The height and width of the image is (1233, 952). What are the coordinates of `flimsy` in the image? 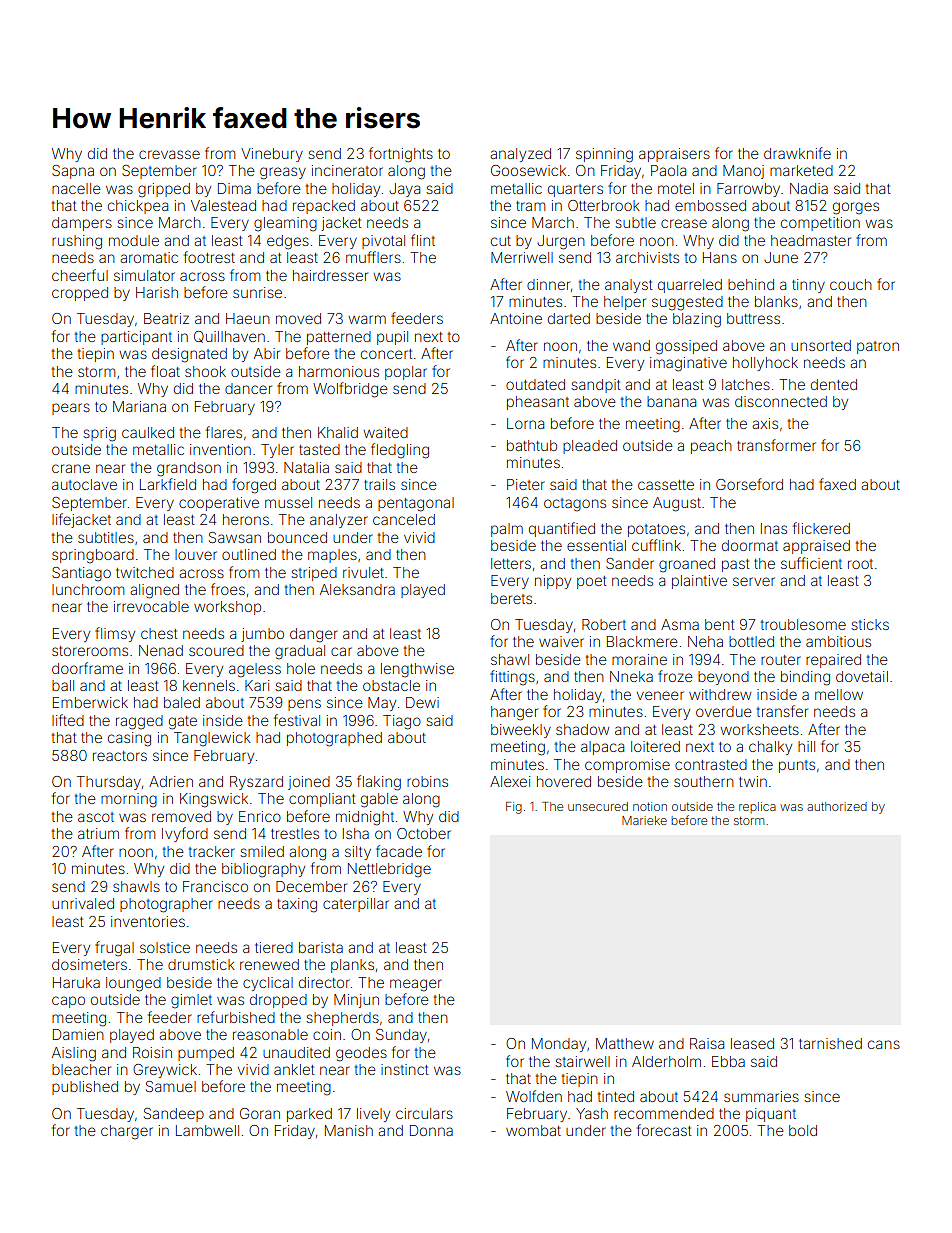 It's located at (115, 634).
